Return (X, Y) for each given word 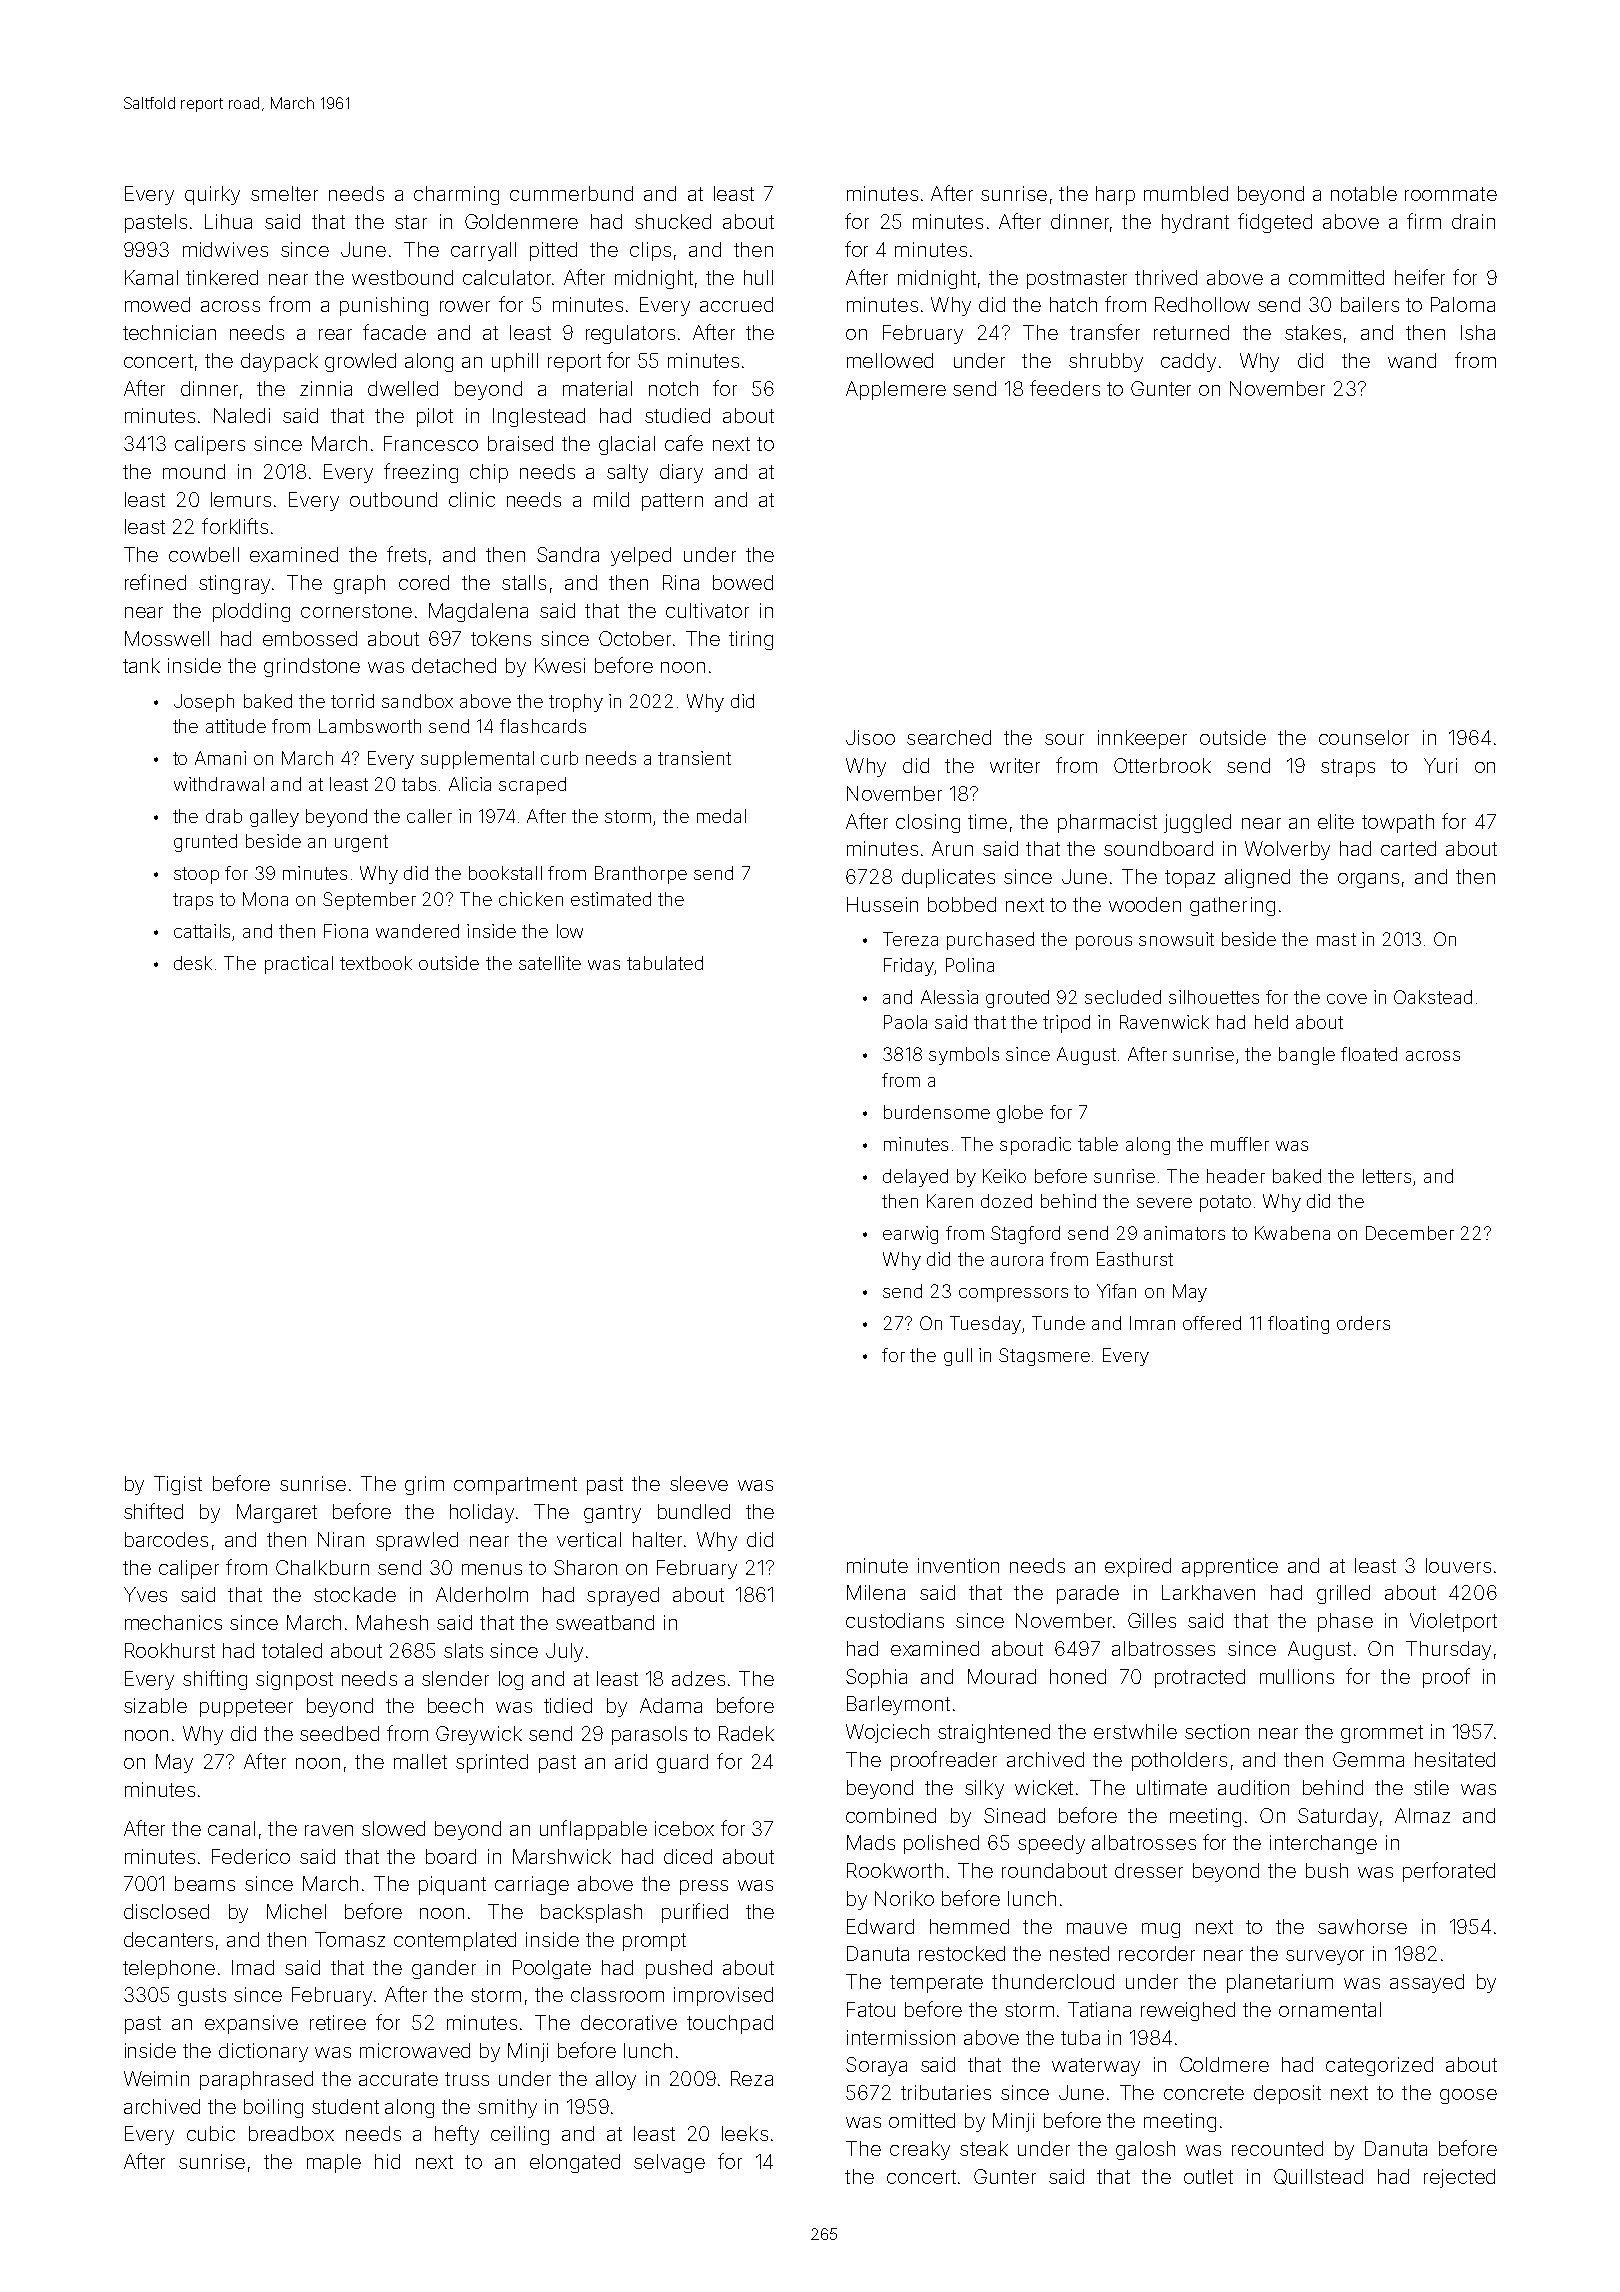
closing (928, 823)
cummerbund (571, 193)
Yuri (1440, 765)
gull (958, 1357)
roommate (1451, 194)
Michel (296, 1911)
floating (1298, 1325)
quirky (212, 195)
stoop (196, 875)
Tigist (178, 1485)
